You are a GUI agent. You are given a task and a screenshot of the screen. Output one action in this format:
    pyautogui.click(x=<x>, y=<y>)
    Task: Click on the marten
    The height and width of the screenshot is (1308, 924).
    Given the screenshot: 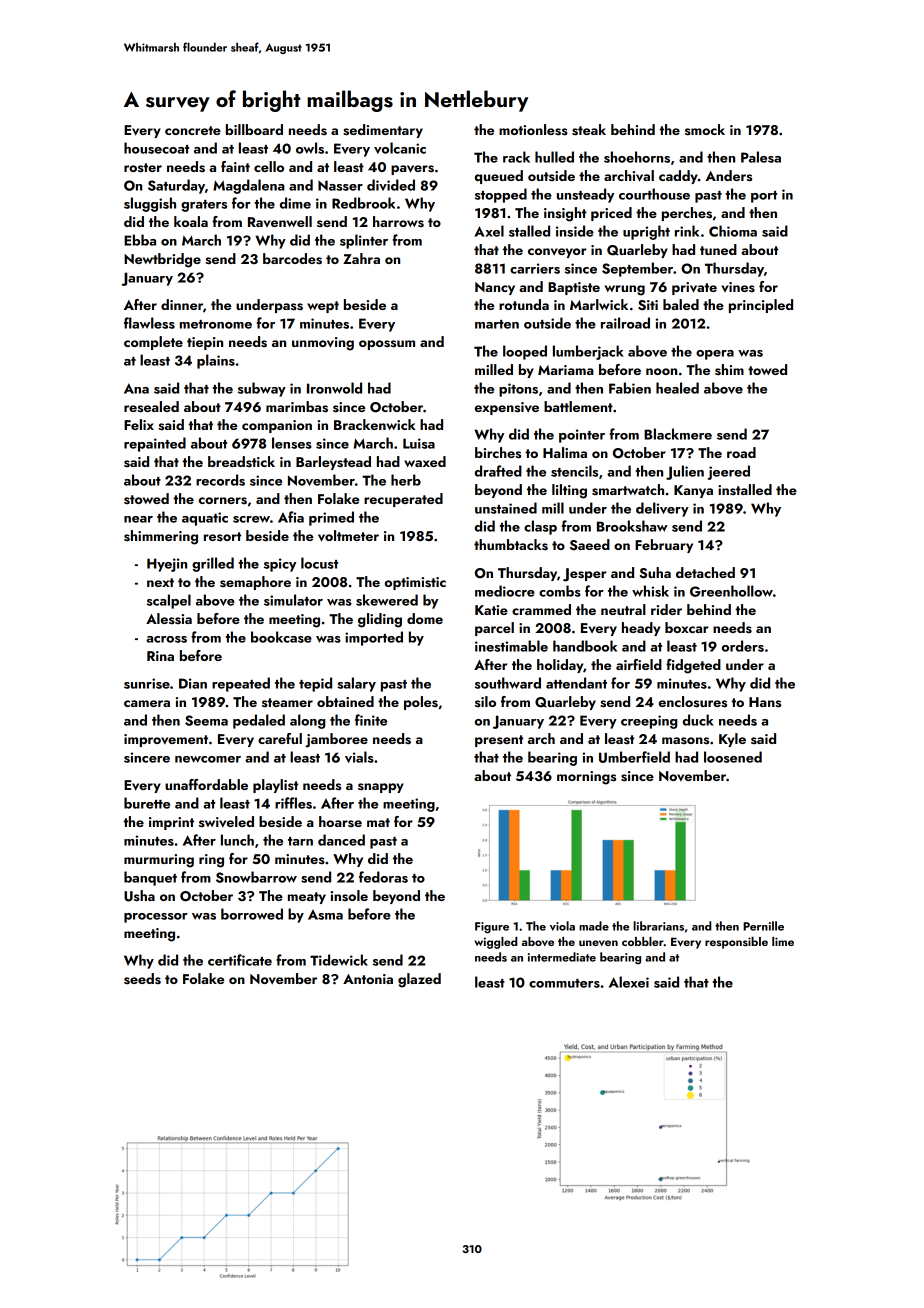 What is the action you would take?
    pyautogui.click(x=497, y=324)
